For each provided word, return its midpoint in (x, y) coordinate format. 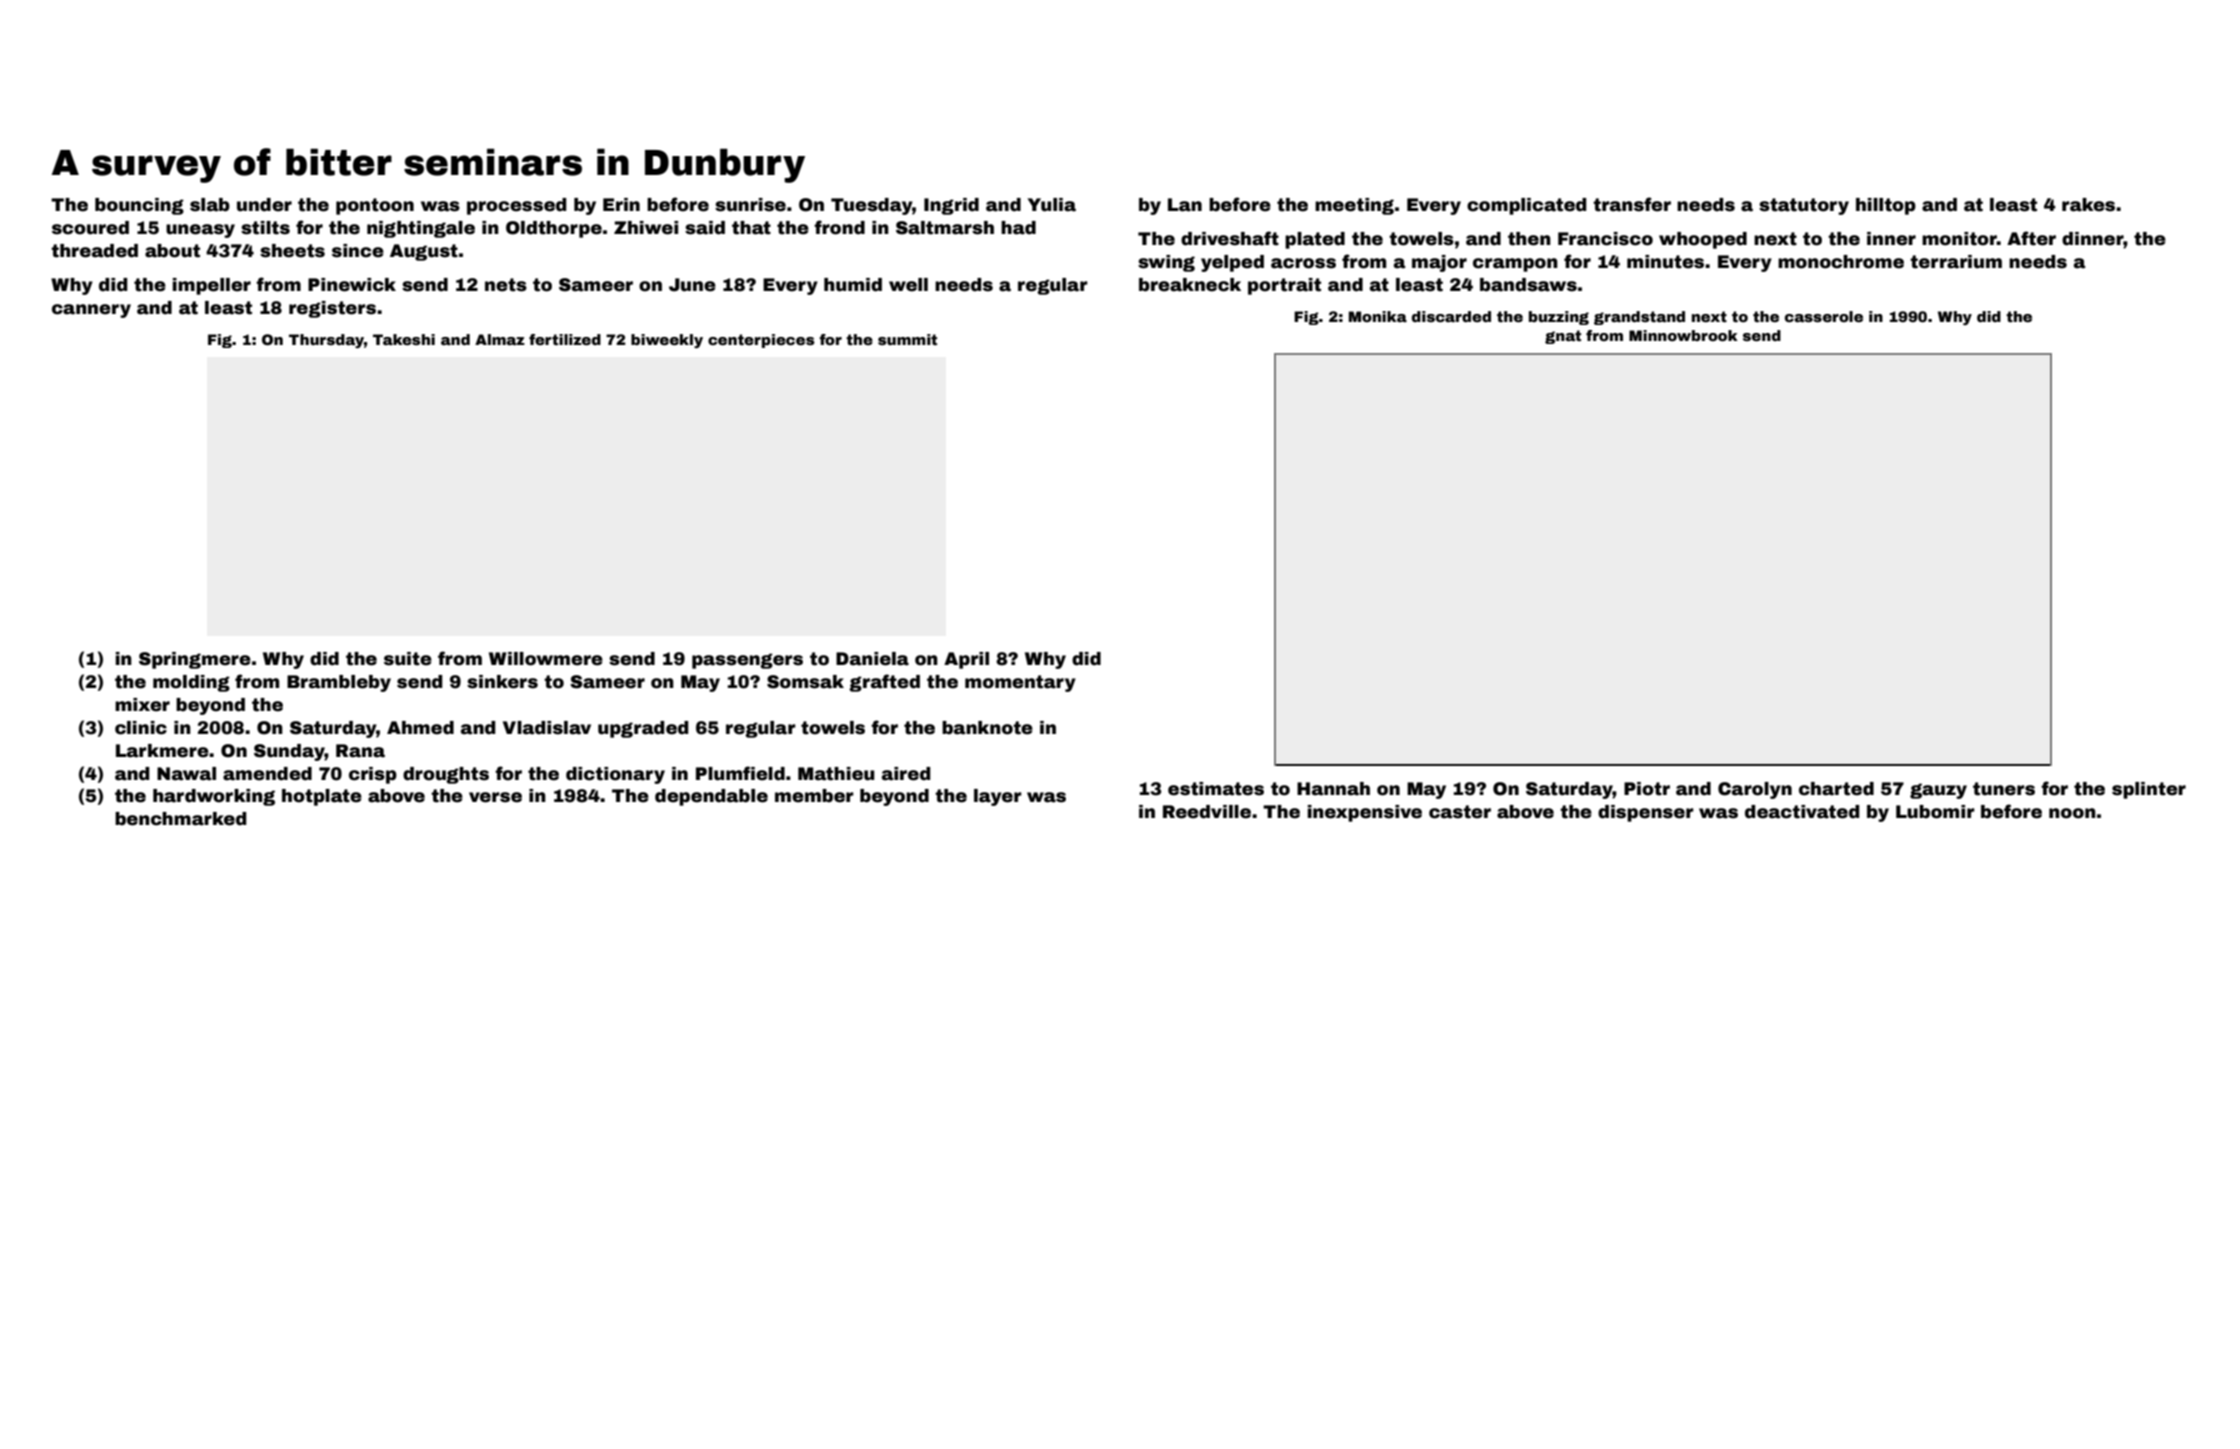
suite (408, 659)
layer (998, 797)
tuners (2004, 789)
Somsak (805, 682)
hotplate (322, 797)
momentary (1020, 683)
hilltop (1886, 206)
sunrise (750, 205)
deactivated (1802, 812)
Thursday (326, 341)
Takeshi (404, 339)
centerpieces (761, 341)
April (966, 660)
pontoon (375, 206)
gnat (1563, 337)
